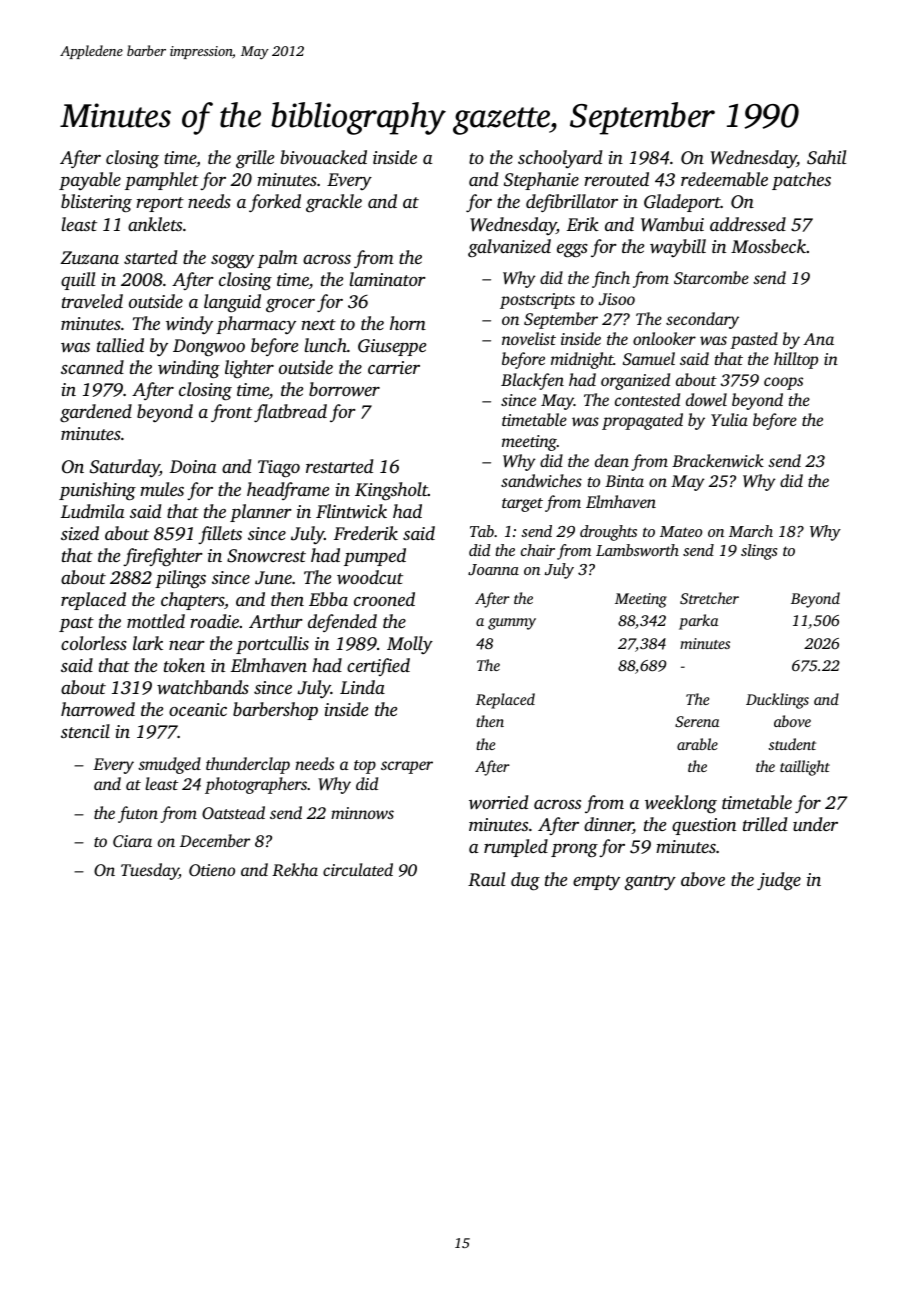 The width and height of the screenshot is (908, 1316). I want to click on Ducklings, so click(777, 701).
